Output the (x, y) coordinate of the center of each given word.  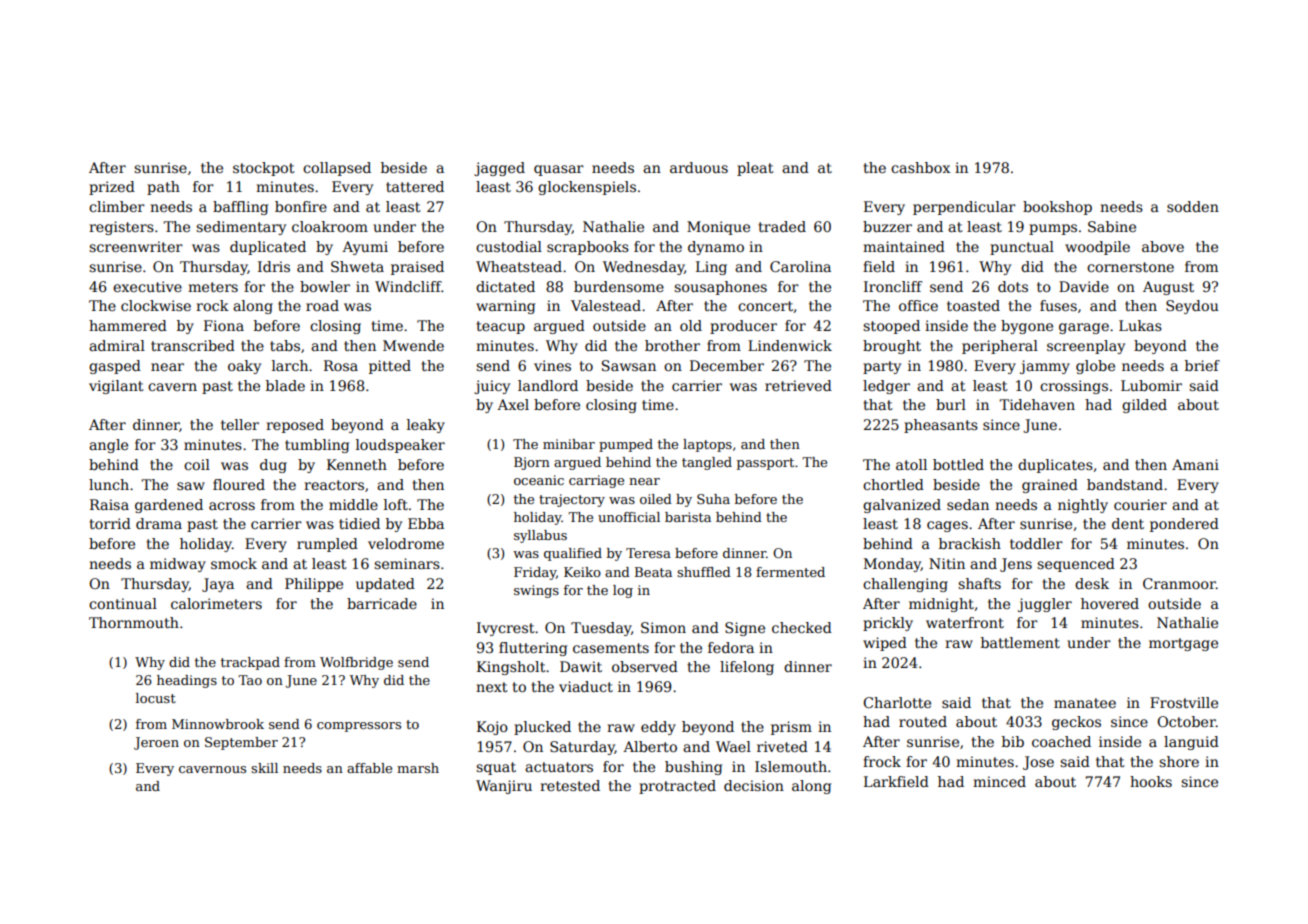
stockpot (264, 169)
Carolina (800, 266)
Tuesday (601, 629)
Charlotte (897, 702)
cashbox (920, 167)
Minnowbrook (218, 724)
